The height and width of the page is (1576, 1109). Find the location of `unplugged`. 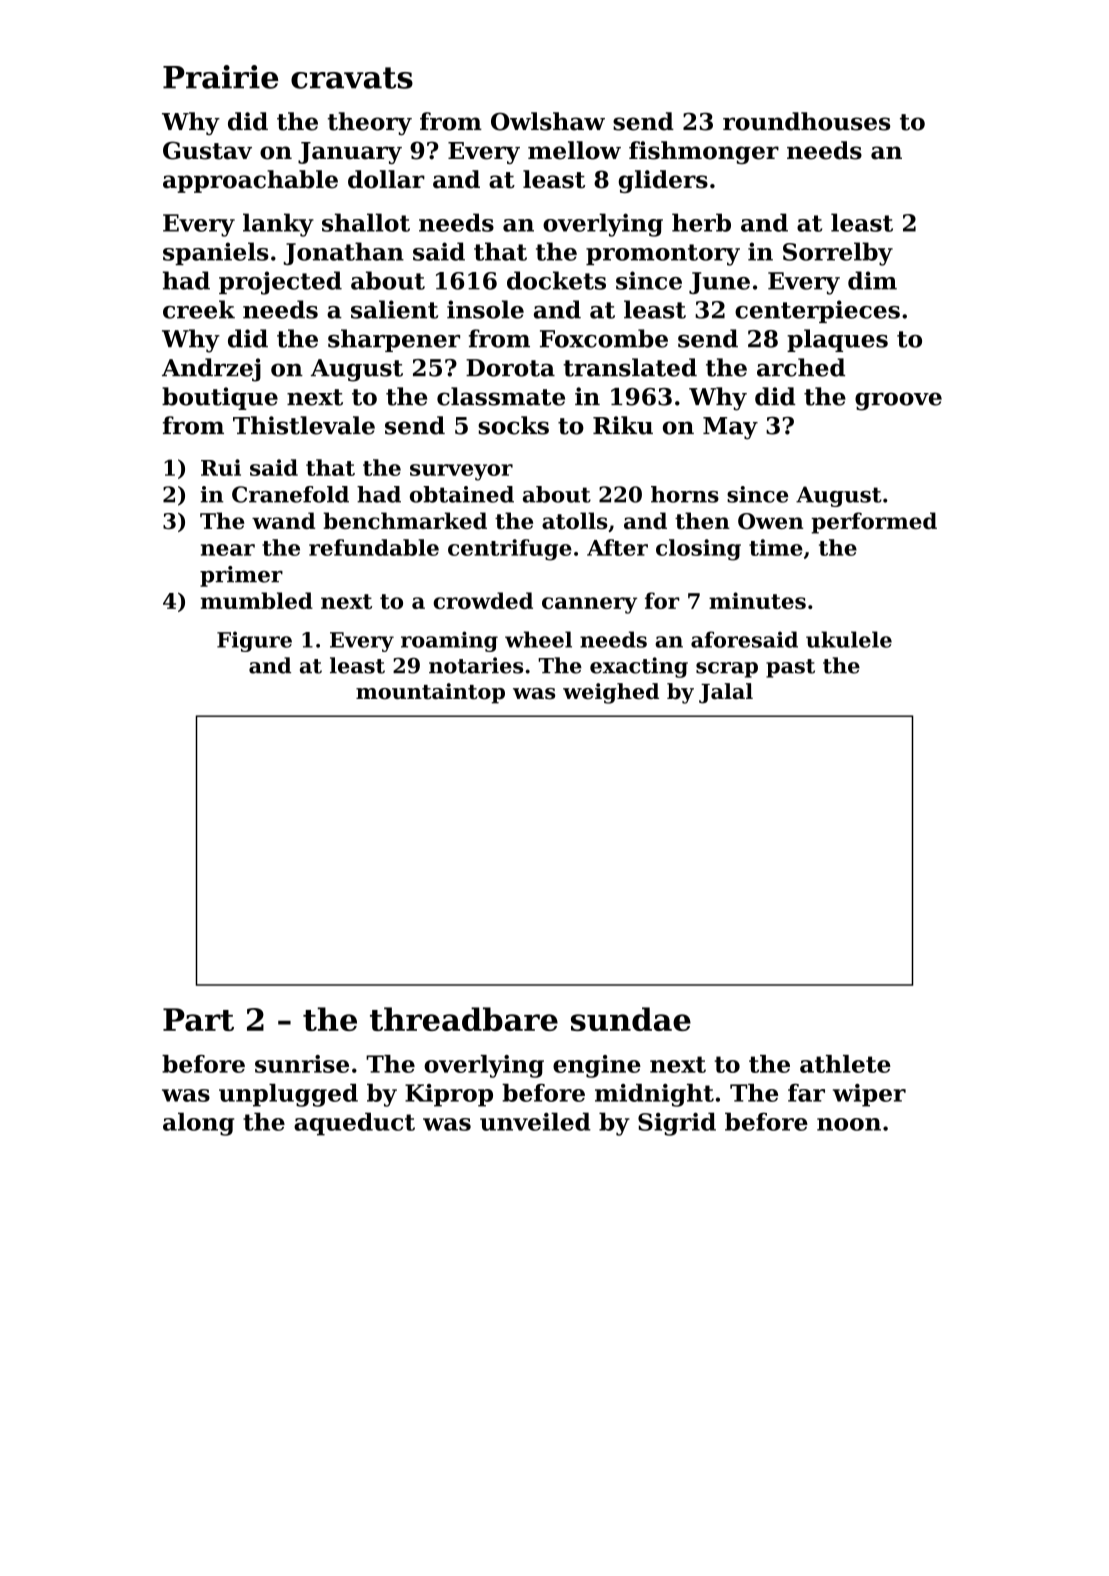

unplugged is located at coordinates (288, 1095).
